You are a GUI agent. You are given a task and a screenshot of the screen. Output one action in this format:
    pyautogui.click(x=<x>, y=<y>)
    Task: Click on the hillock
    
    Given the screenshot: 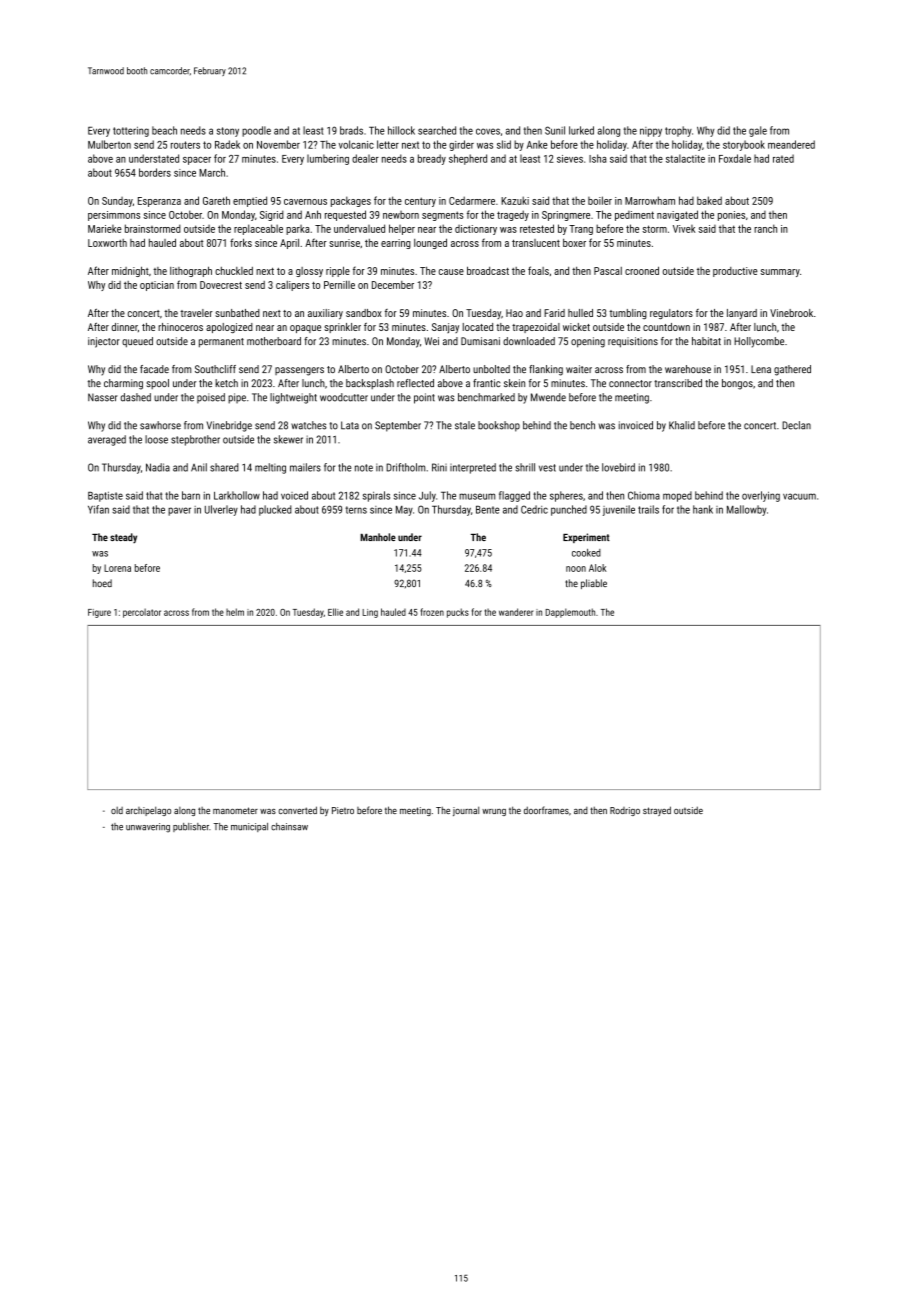 What is the action you would take?
    pyautogui.click(x=401, y=130)
